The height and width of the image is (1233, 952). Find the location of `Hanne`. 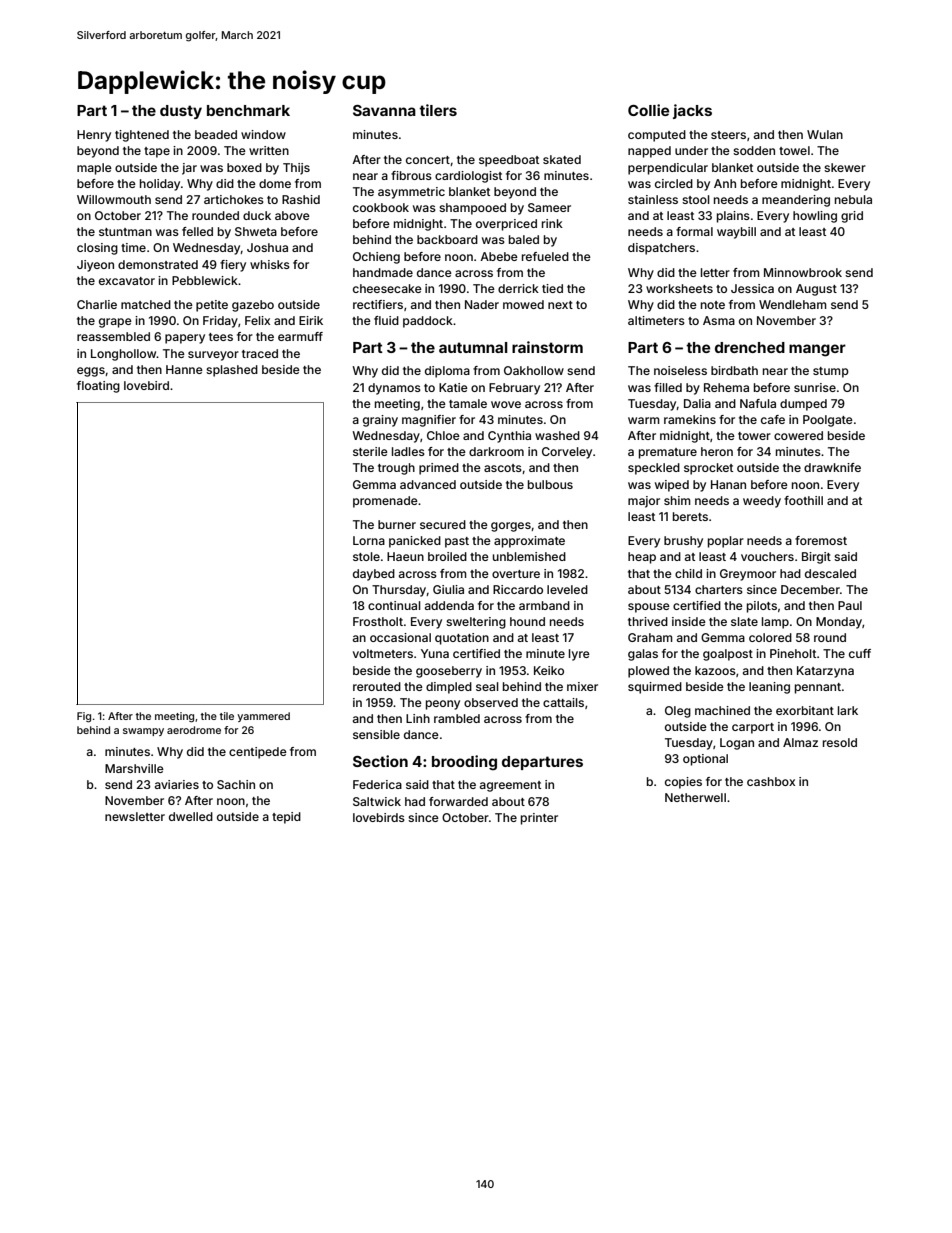

Hanne is located at coordinates (184, 369).
